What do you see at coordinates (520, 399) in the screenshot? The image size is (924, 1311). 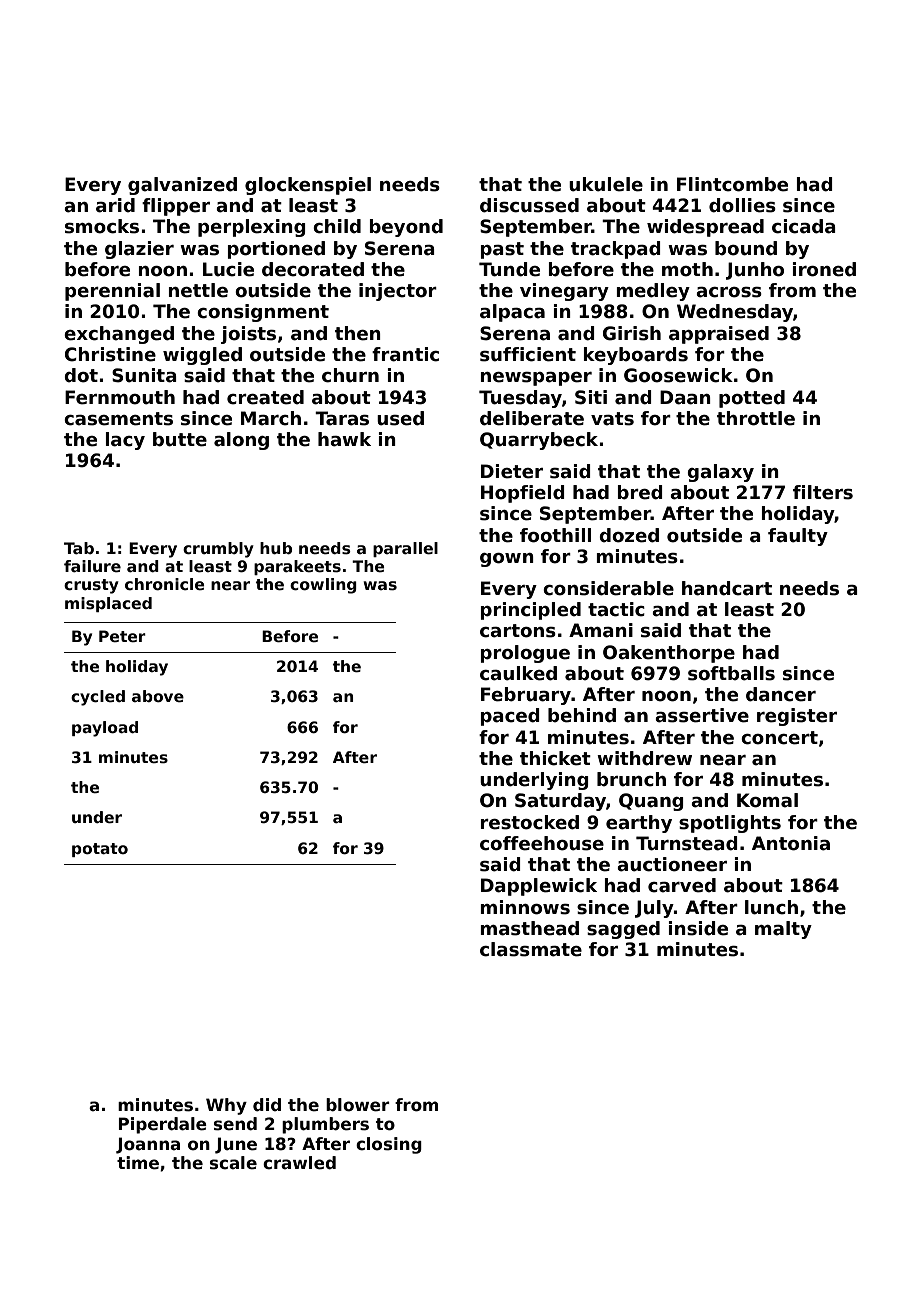 I see `Tuesday` at bounding box center [520, 399].
